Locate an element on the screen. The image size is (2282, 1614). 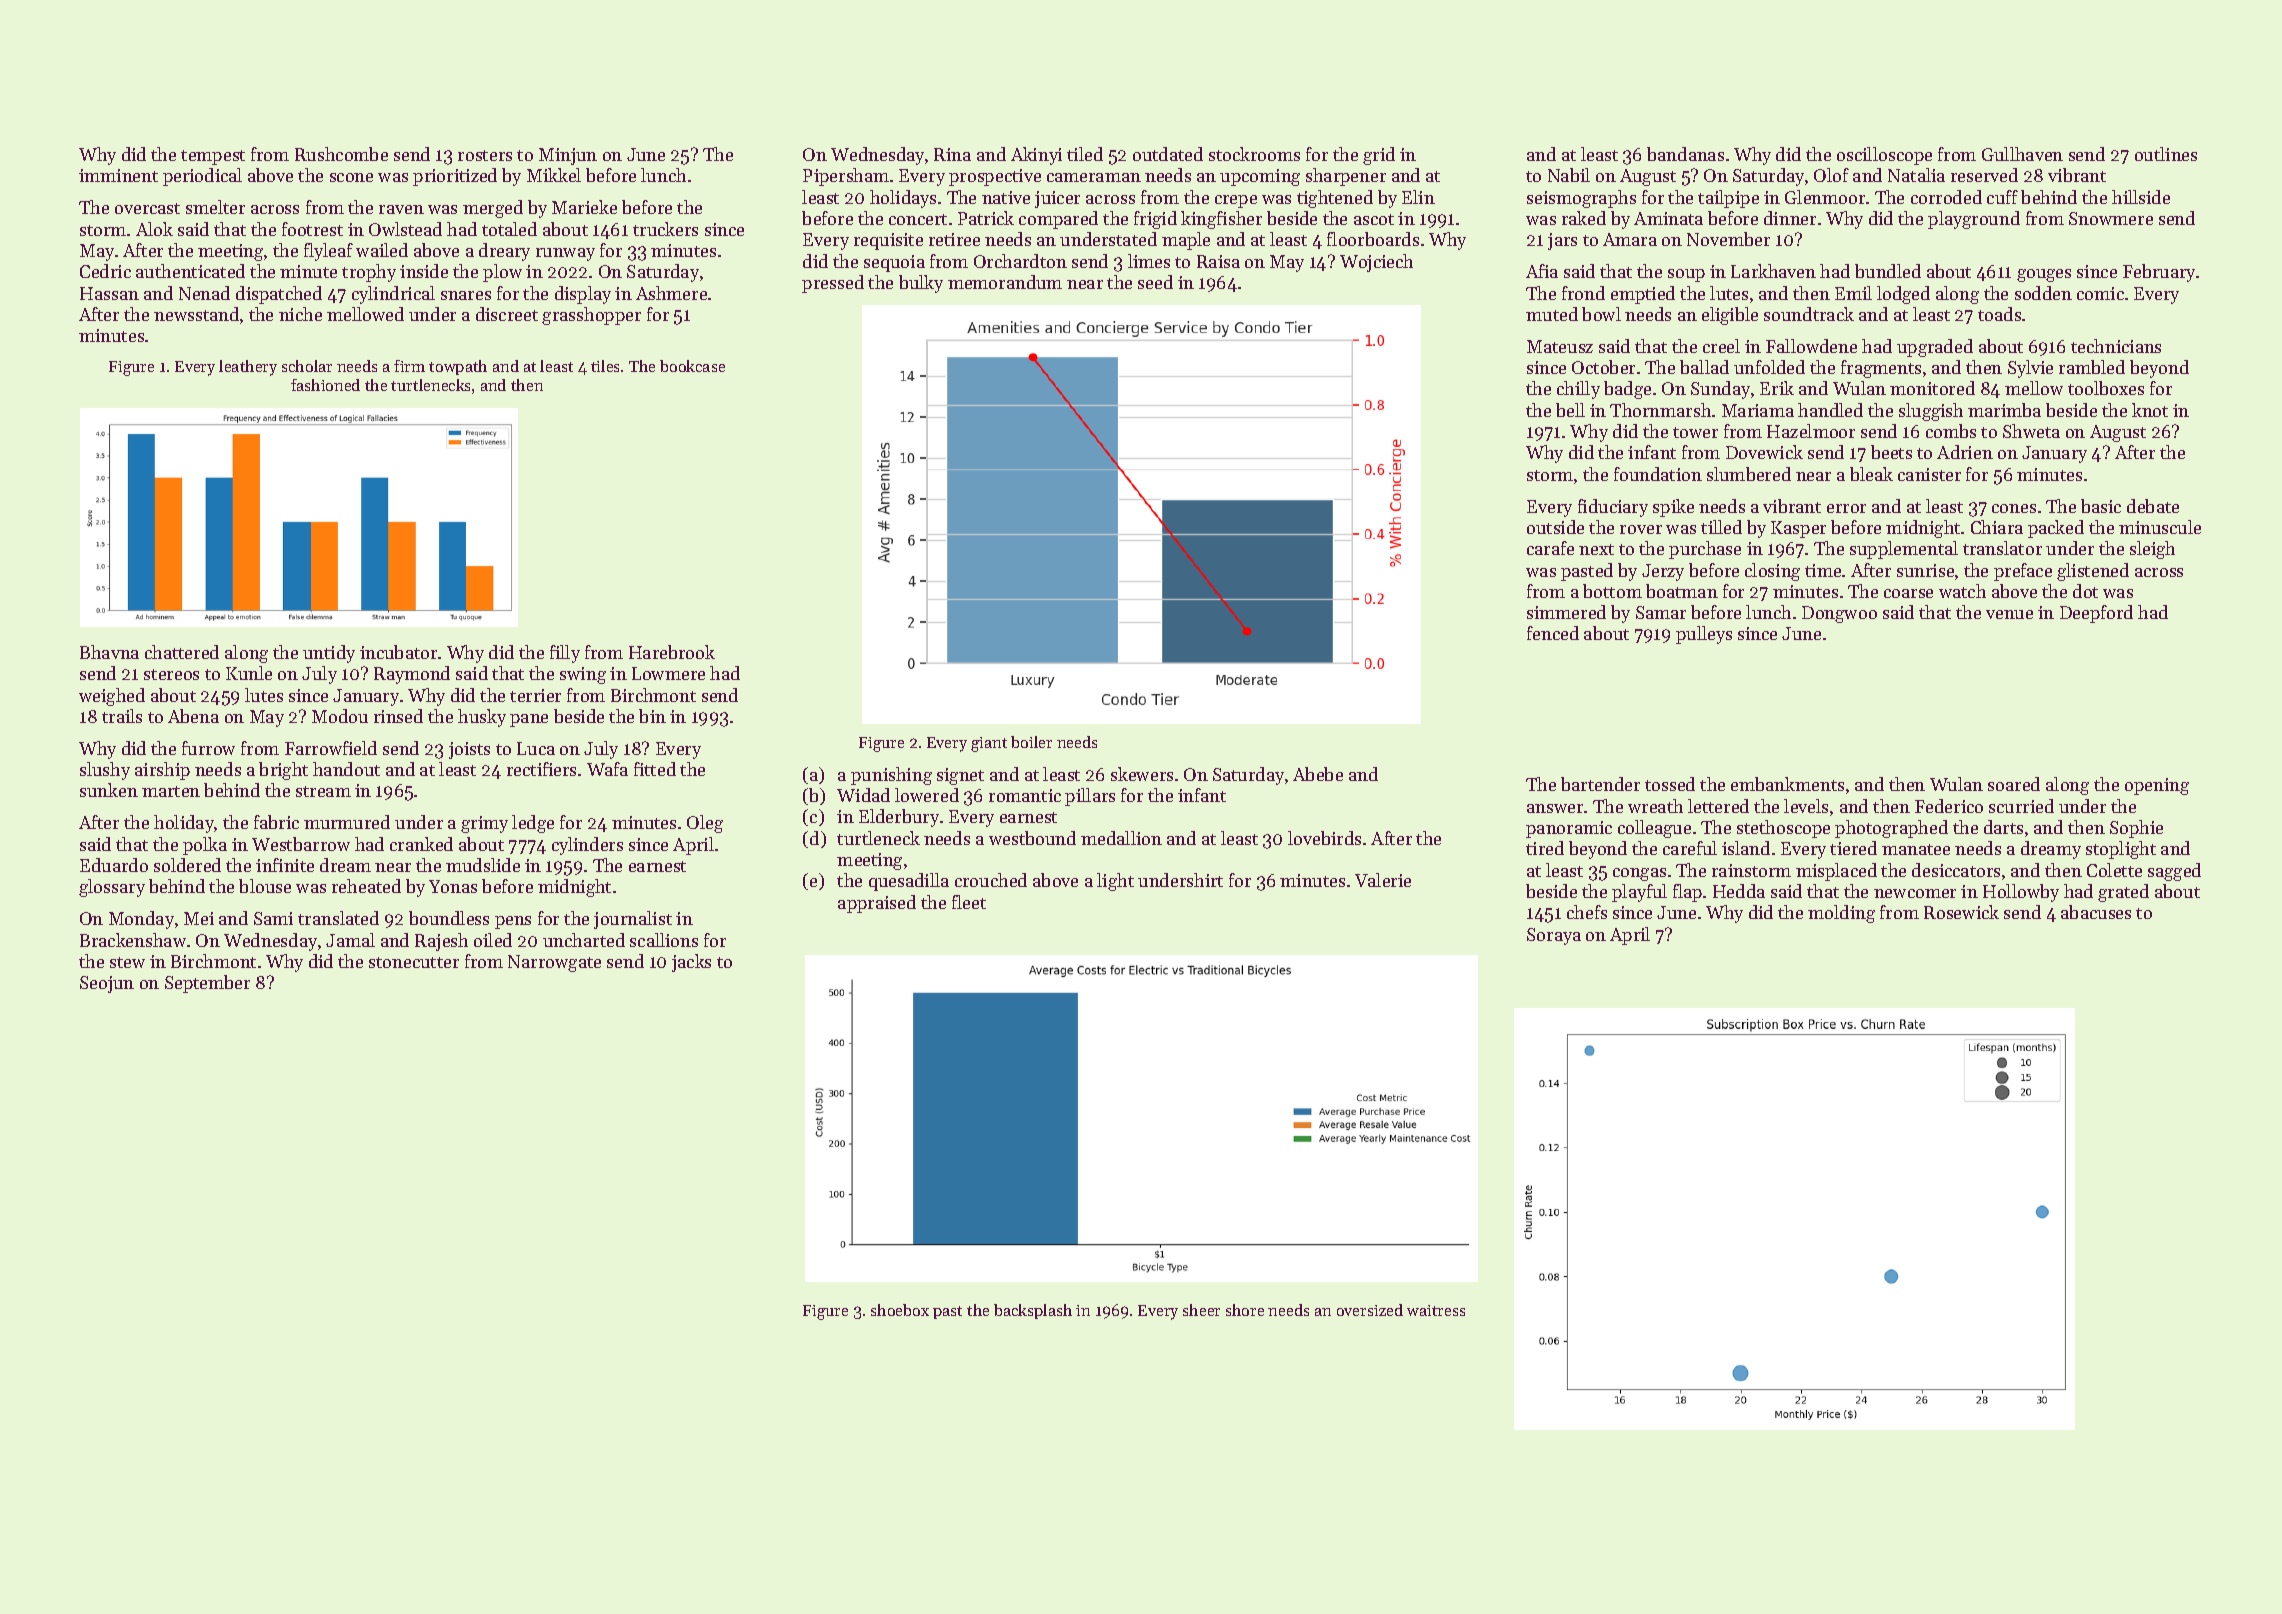
appraised is located at coordinates (877, 904).
